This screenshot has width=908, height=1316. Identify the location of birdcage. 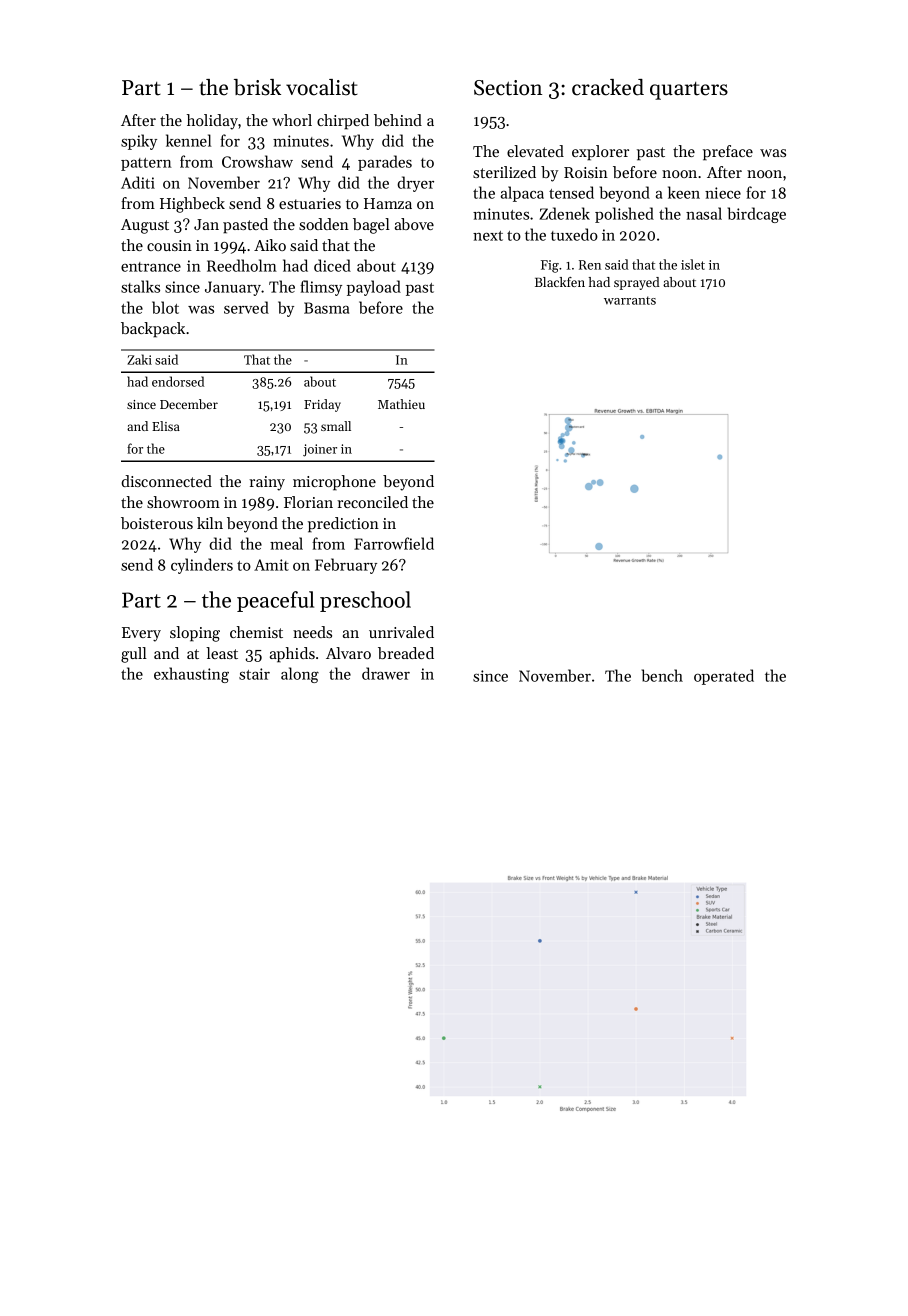
(757, 215).
